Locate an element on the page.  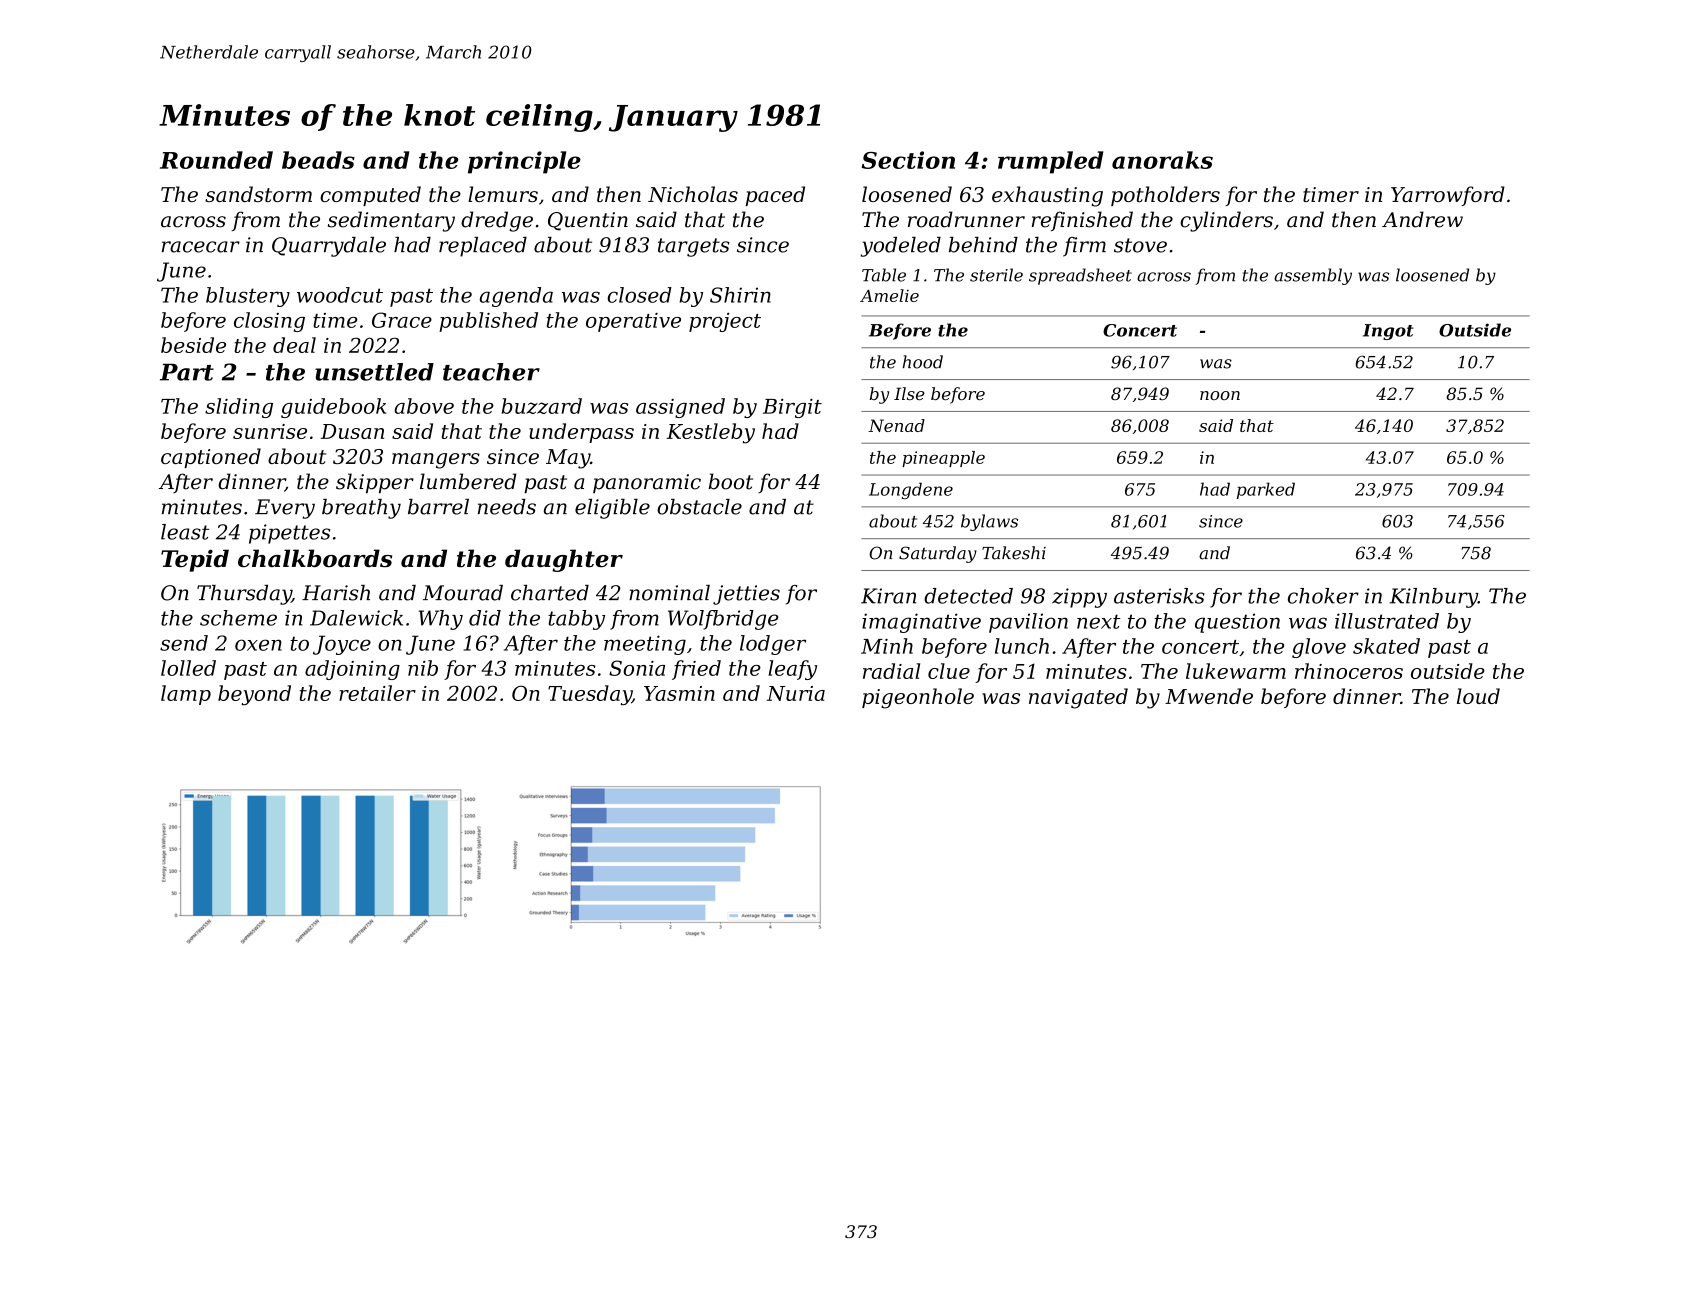
paced is located at coordinates (775, 196).
